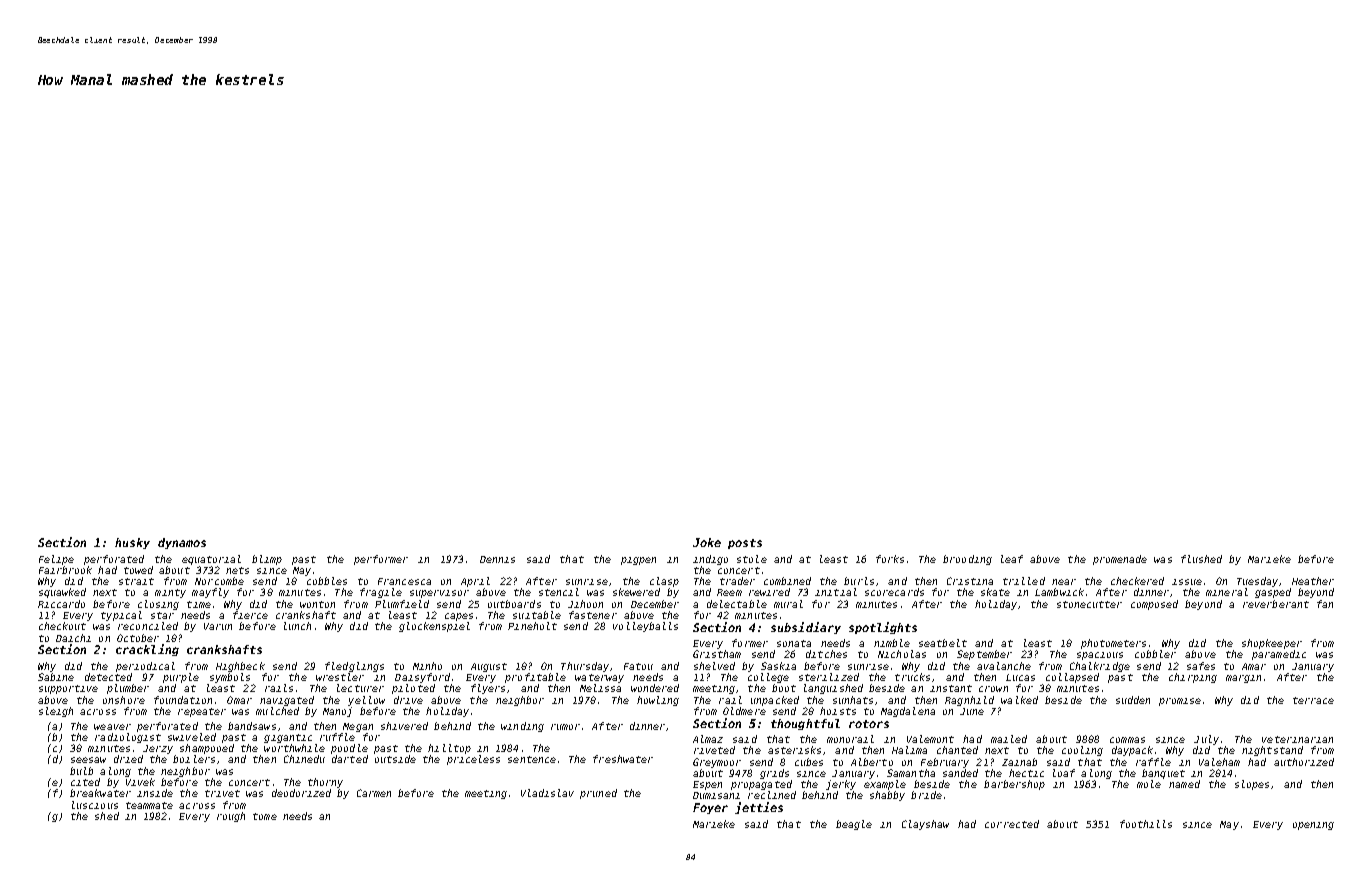 Image resolution: width=1372 pixels, height=887 pixels. I want to click on dynamos, so click(182, 543).
